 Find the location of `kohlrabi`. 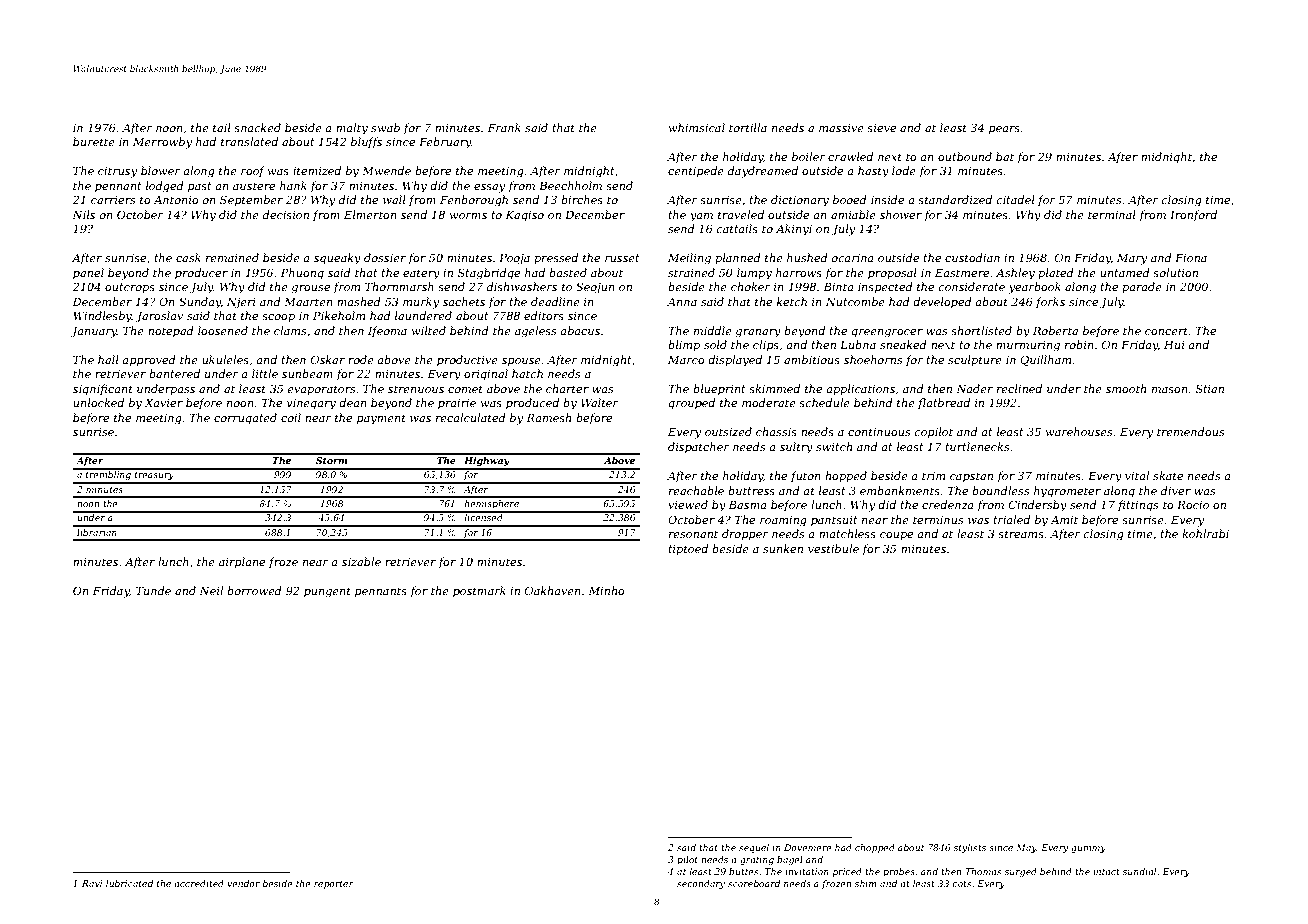

kohlrabi is located at coordinates (1205, 533).
